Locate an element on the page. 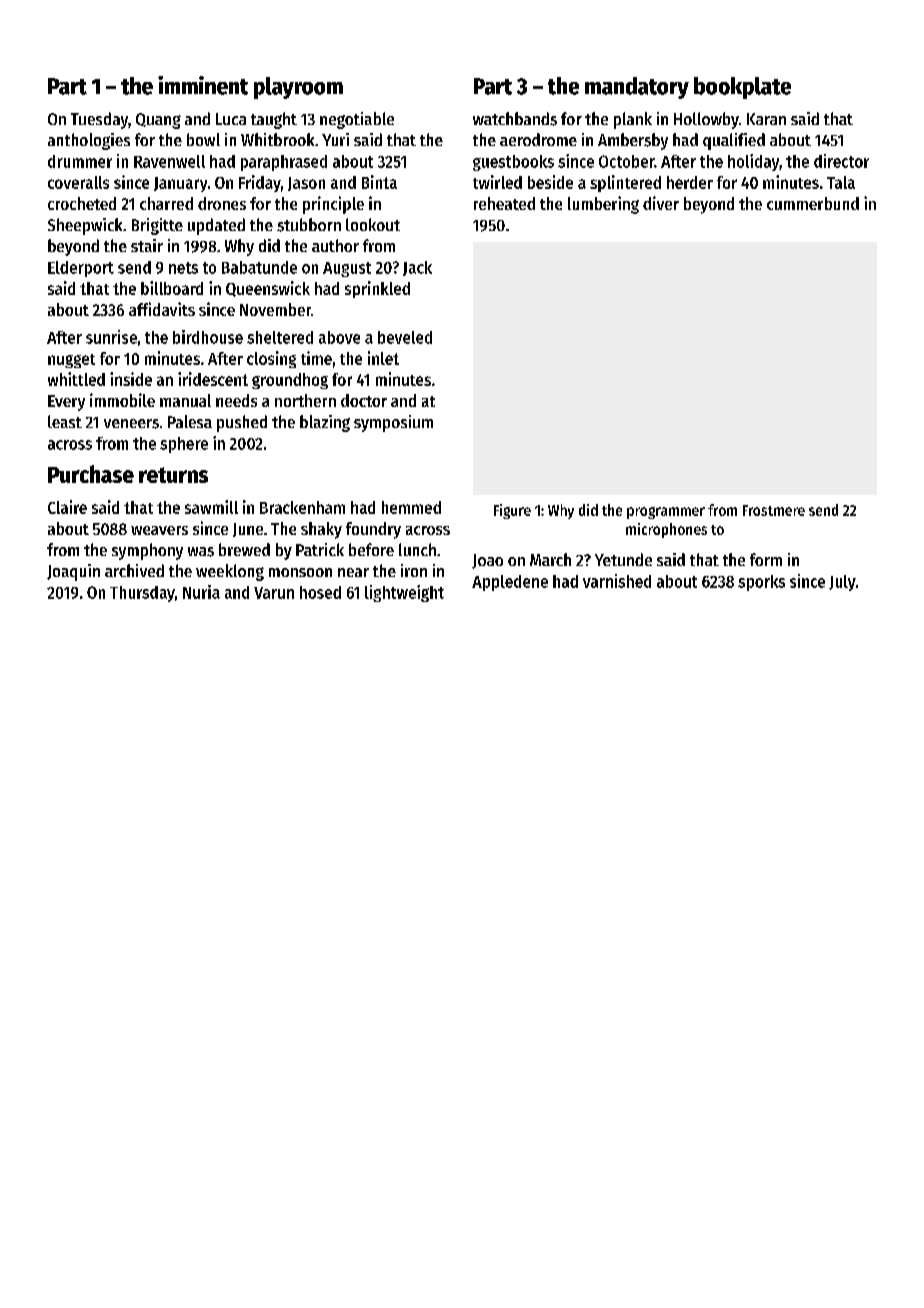 The image size is (924, 1308). lightweight is located at coordinates (404, 593).
